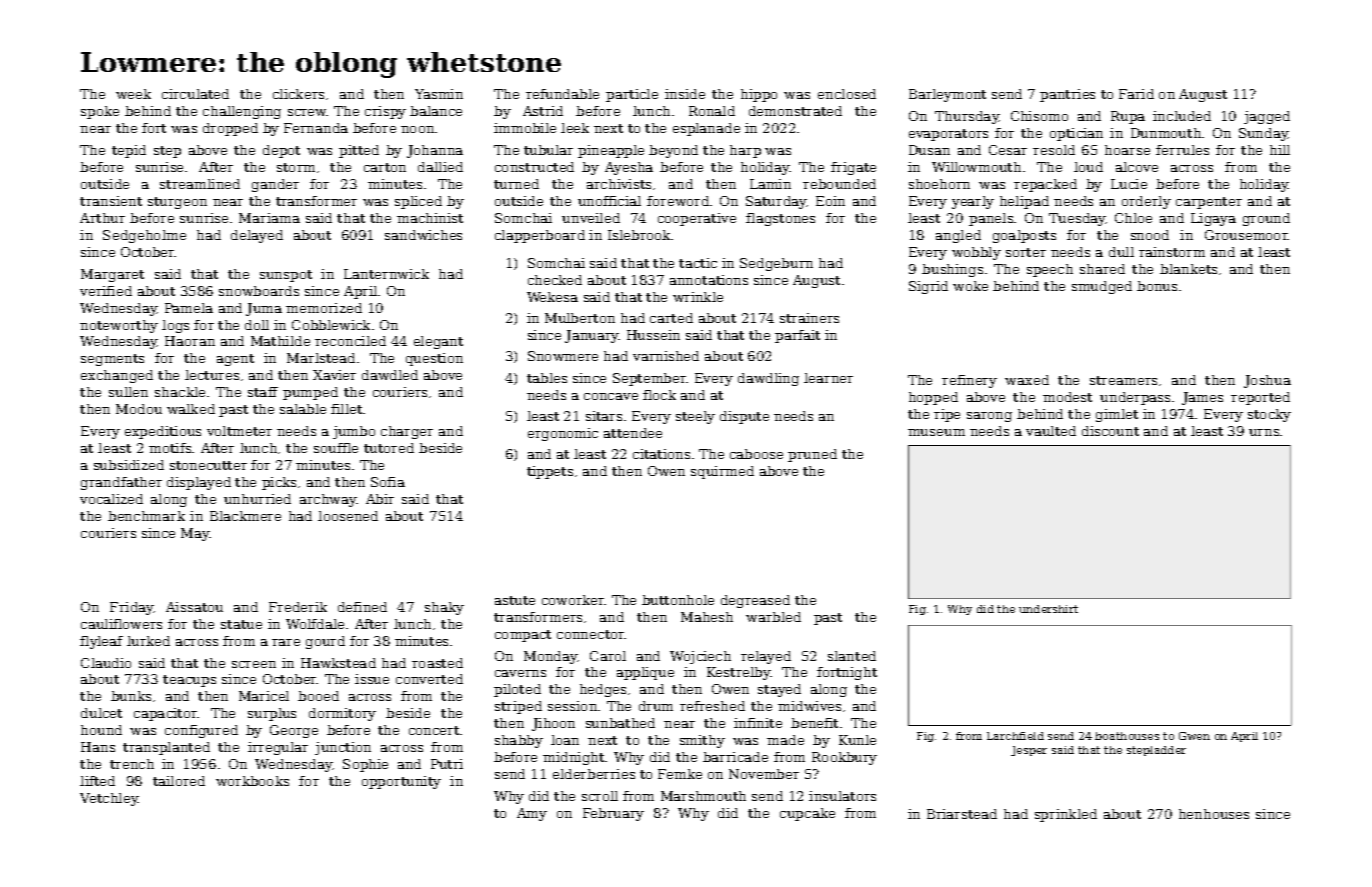  What do you see at coordinates (109, 799) in the screenshot?
I see `Vetchley` at bounding box center [109, 799].
